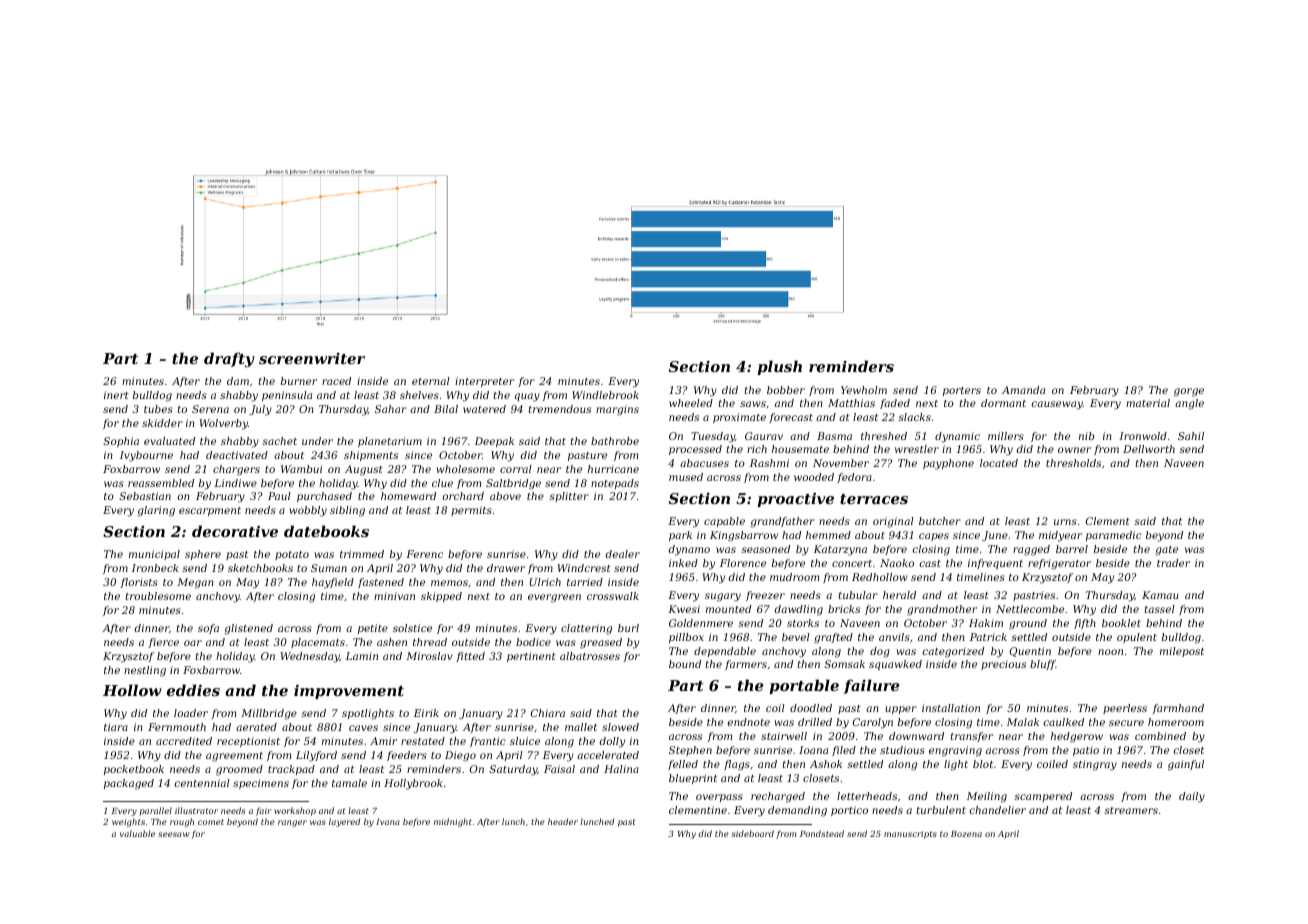 Image resolution: width=1308 pixels, height=924 pixels. Describe the element at coordinates (966, 834) in the screenshot. I see `Bozena` at that location.
